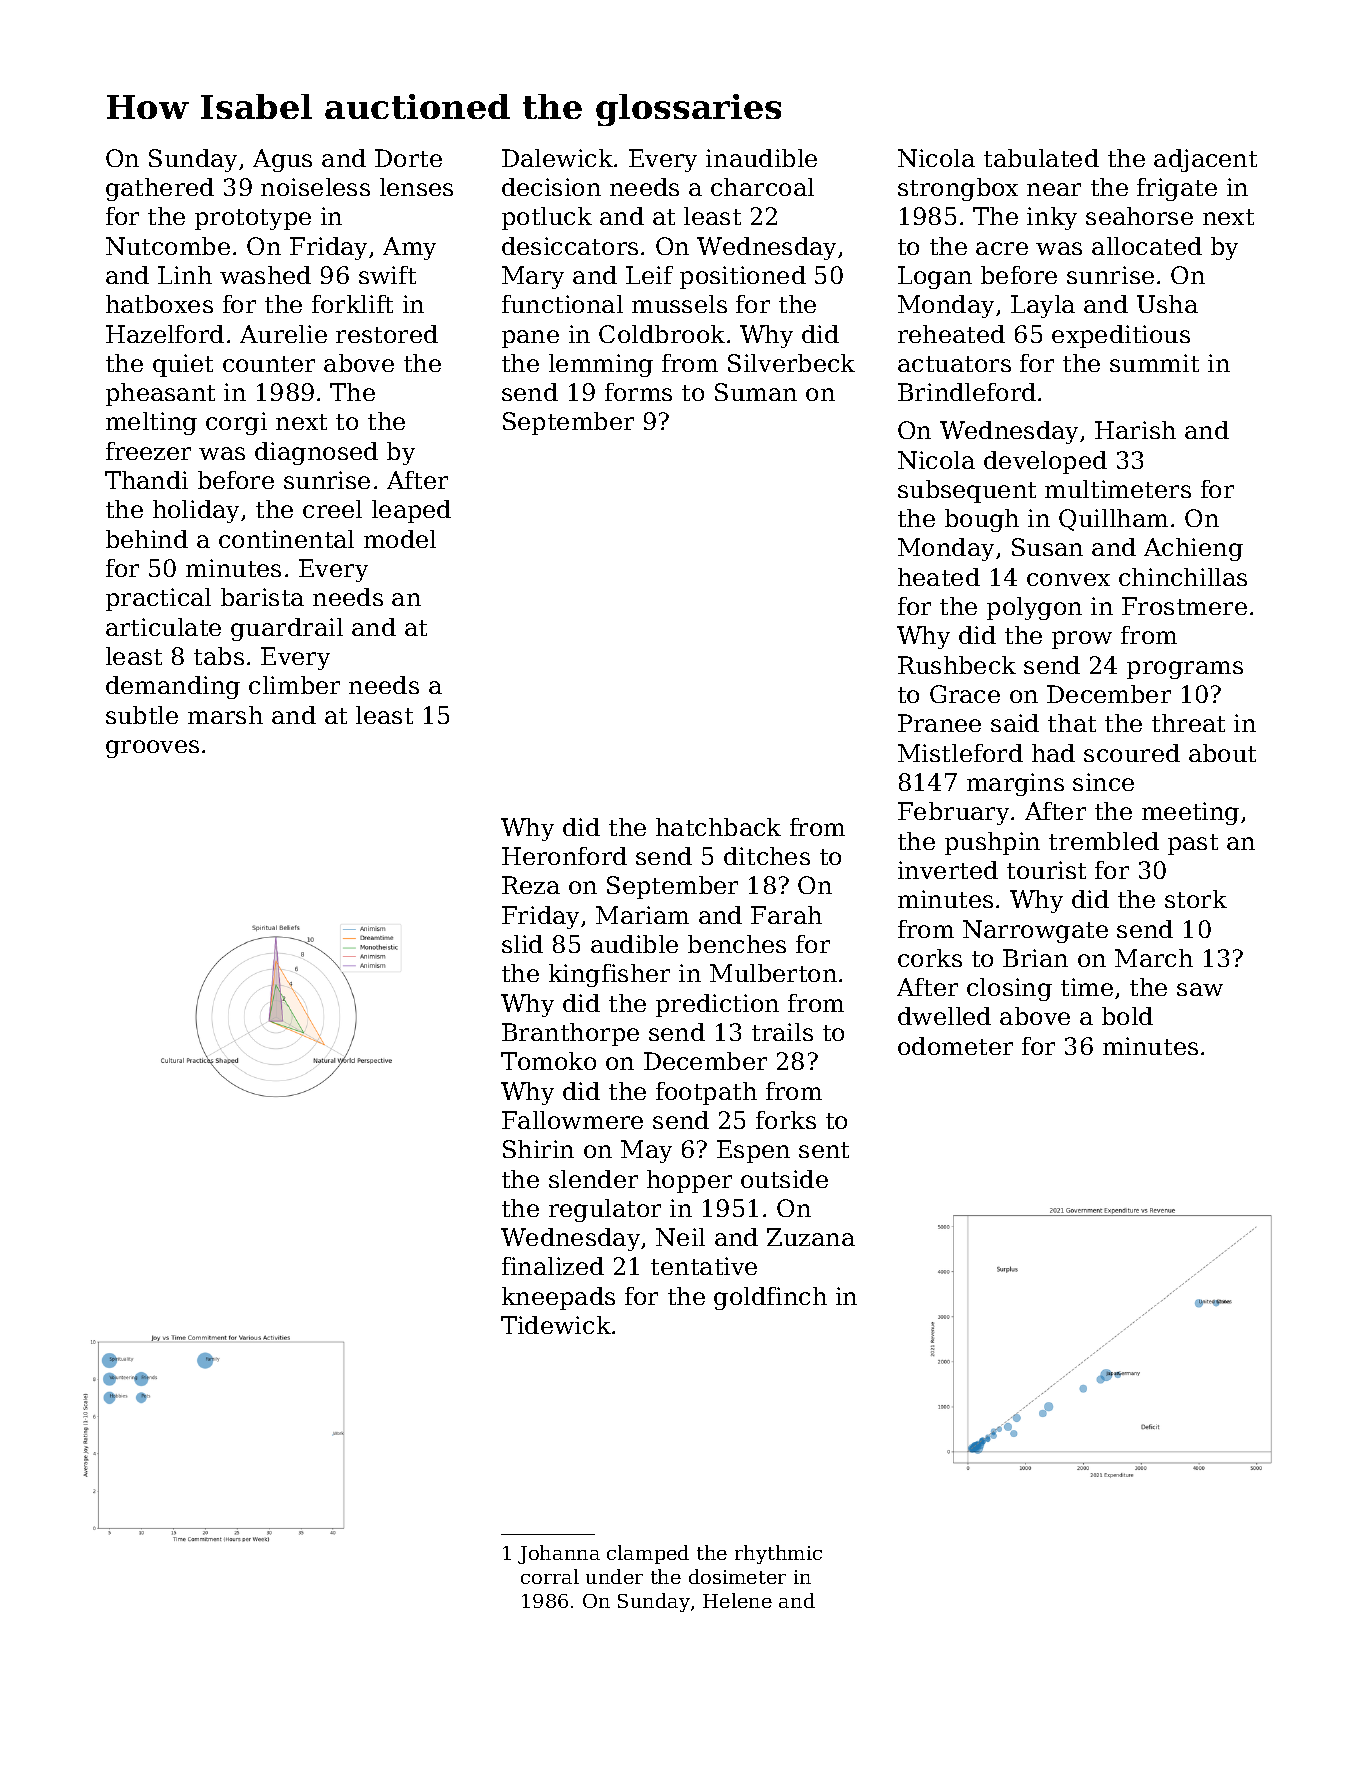 The height and width of the image is (1770, 1367). Describe the element at coordinates (556, 1325) in the image. I see `Tidewick` at that location.
